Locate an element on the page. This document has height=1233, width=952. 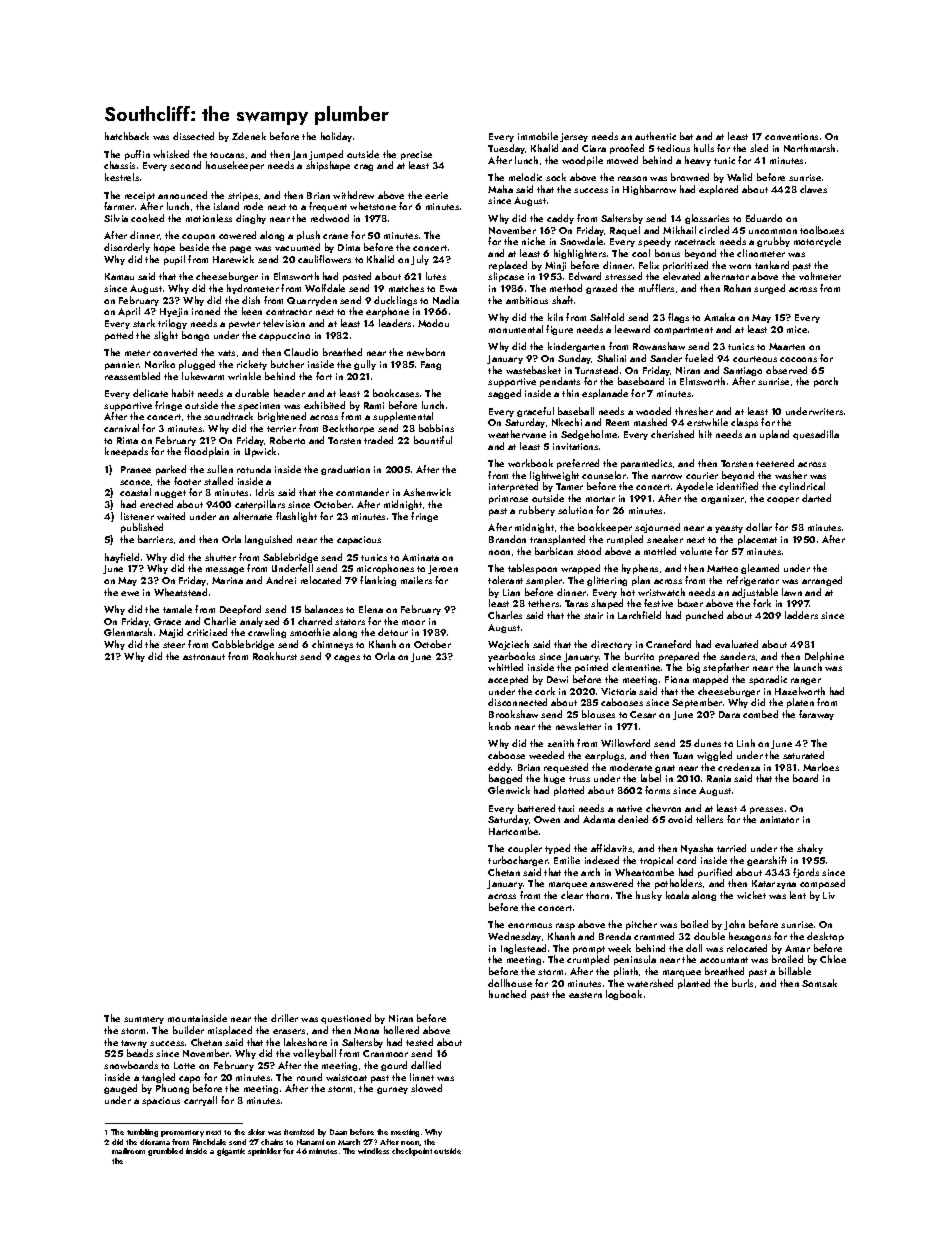
eddy is located at coordinates (500, 768).
